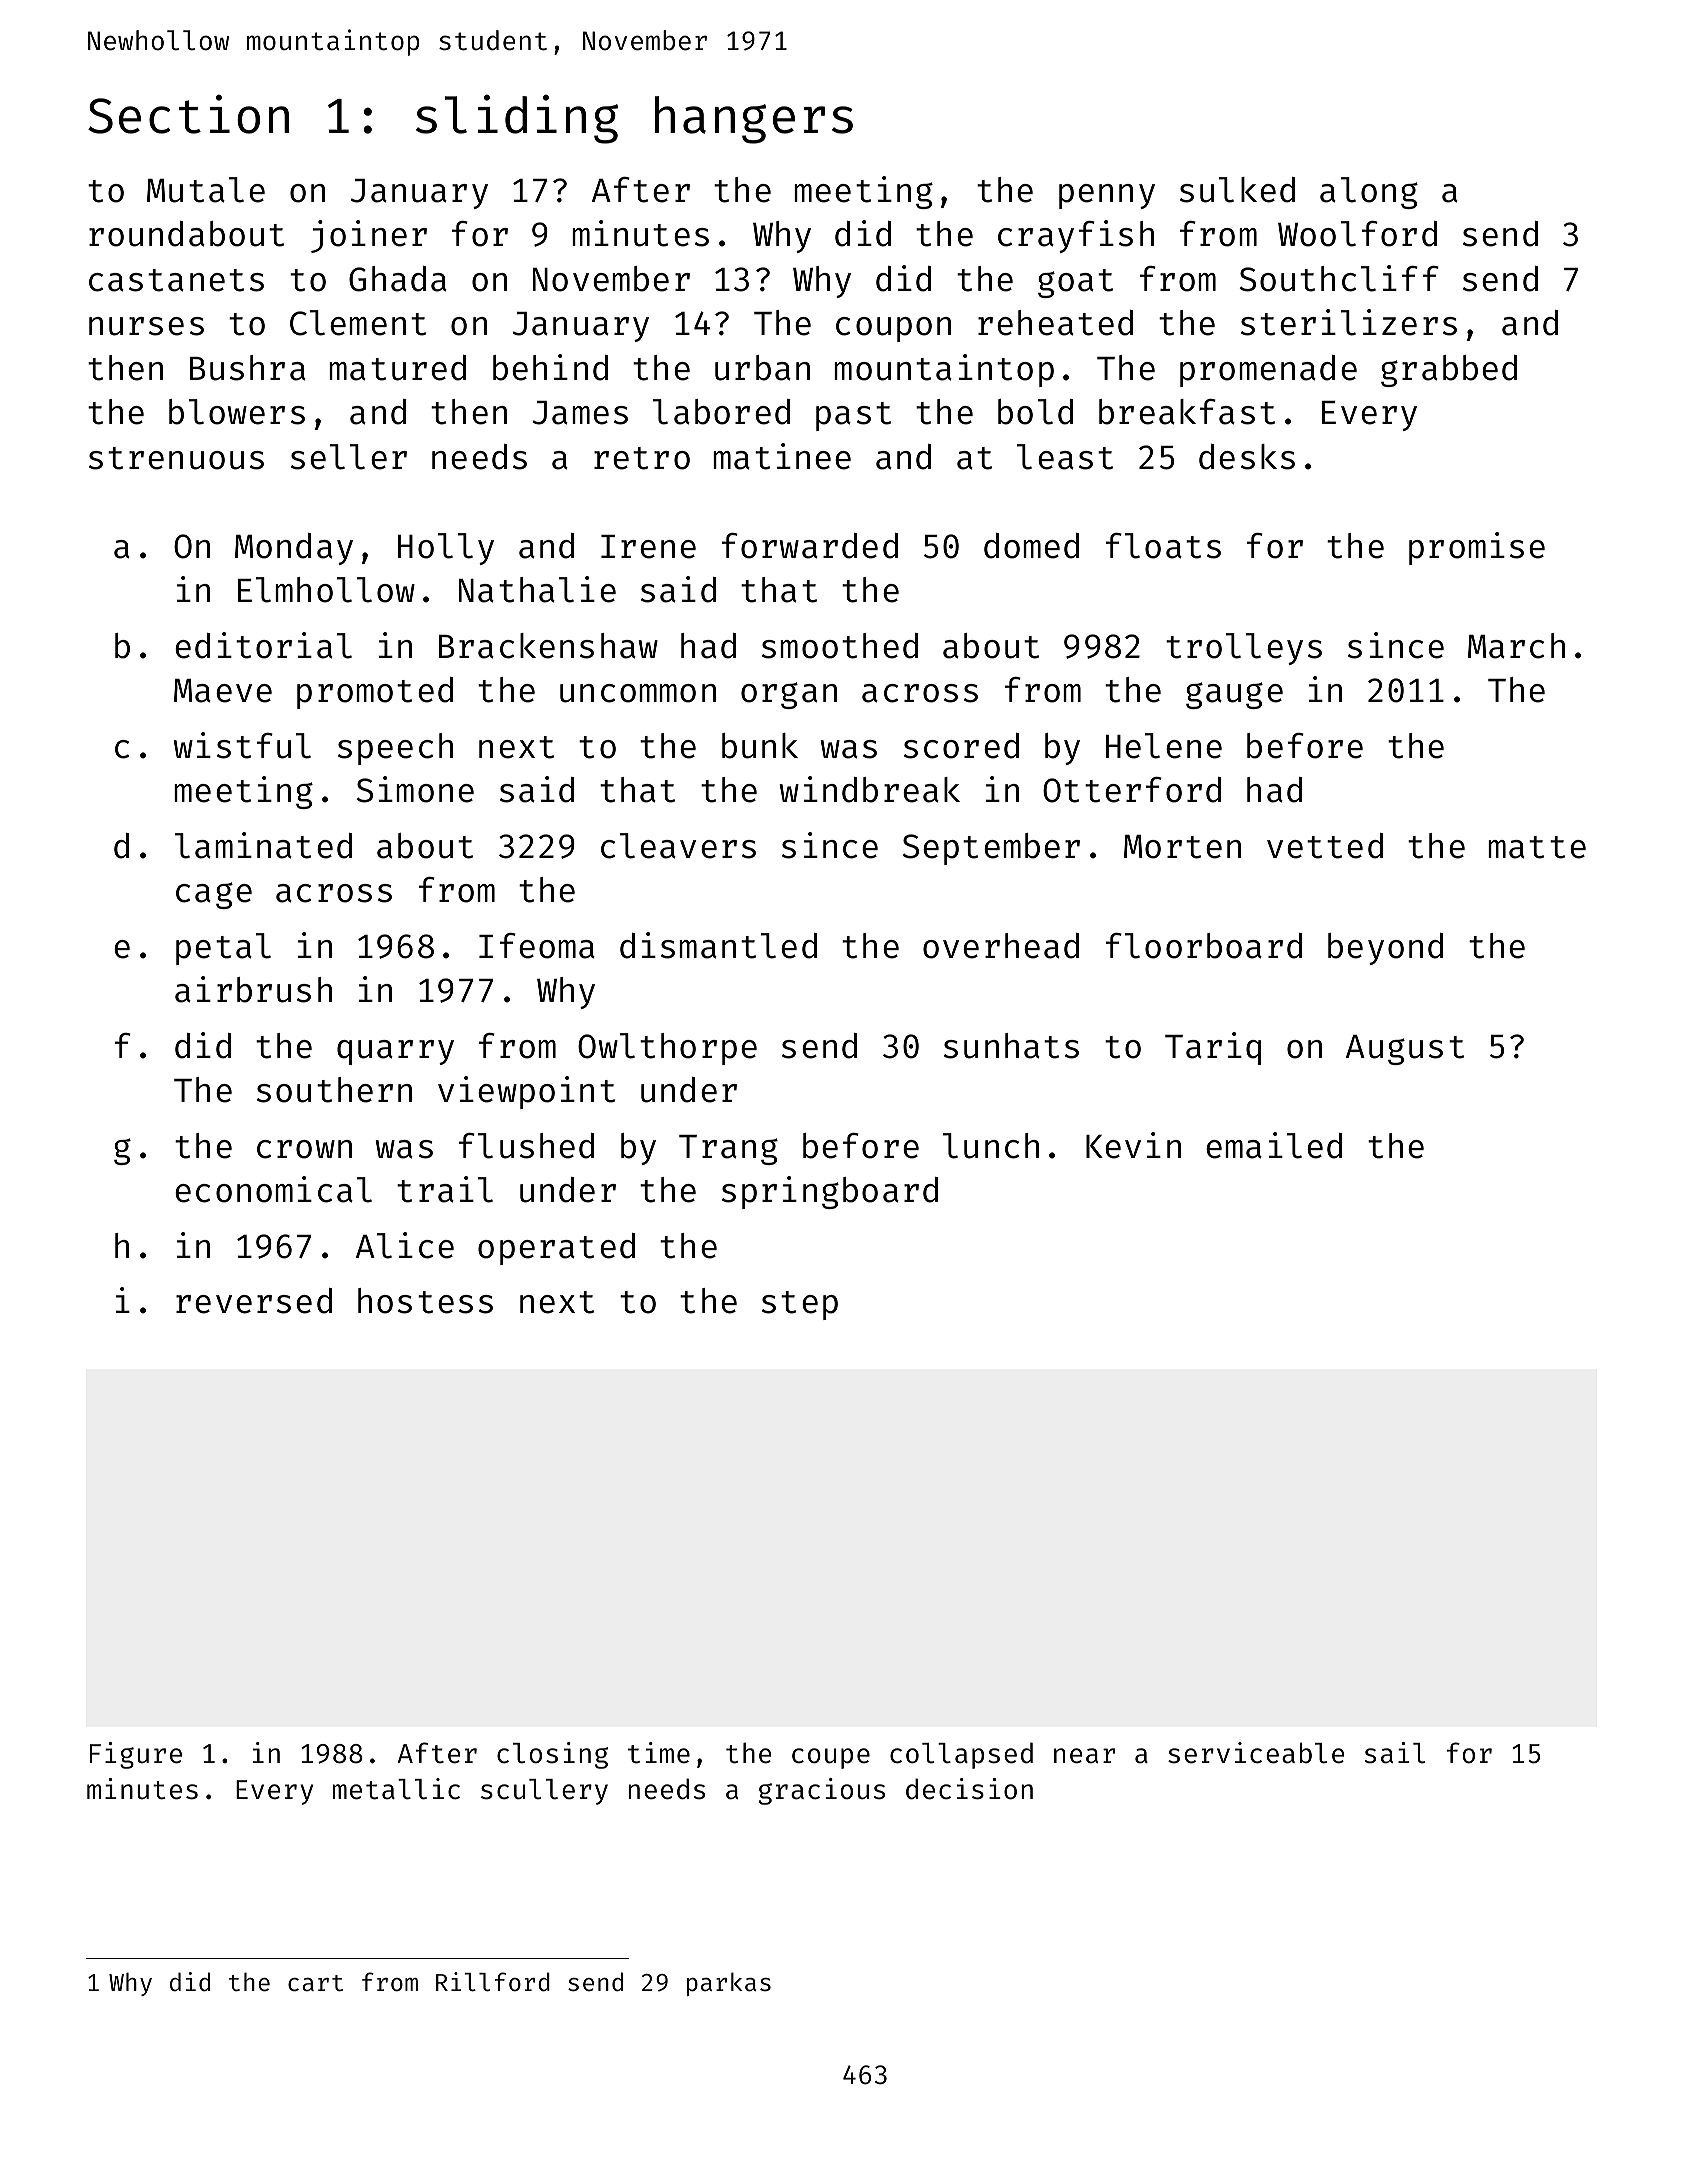  I want to click on vetted, so click(1325, 846).
